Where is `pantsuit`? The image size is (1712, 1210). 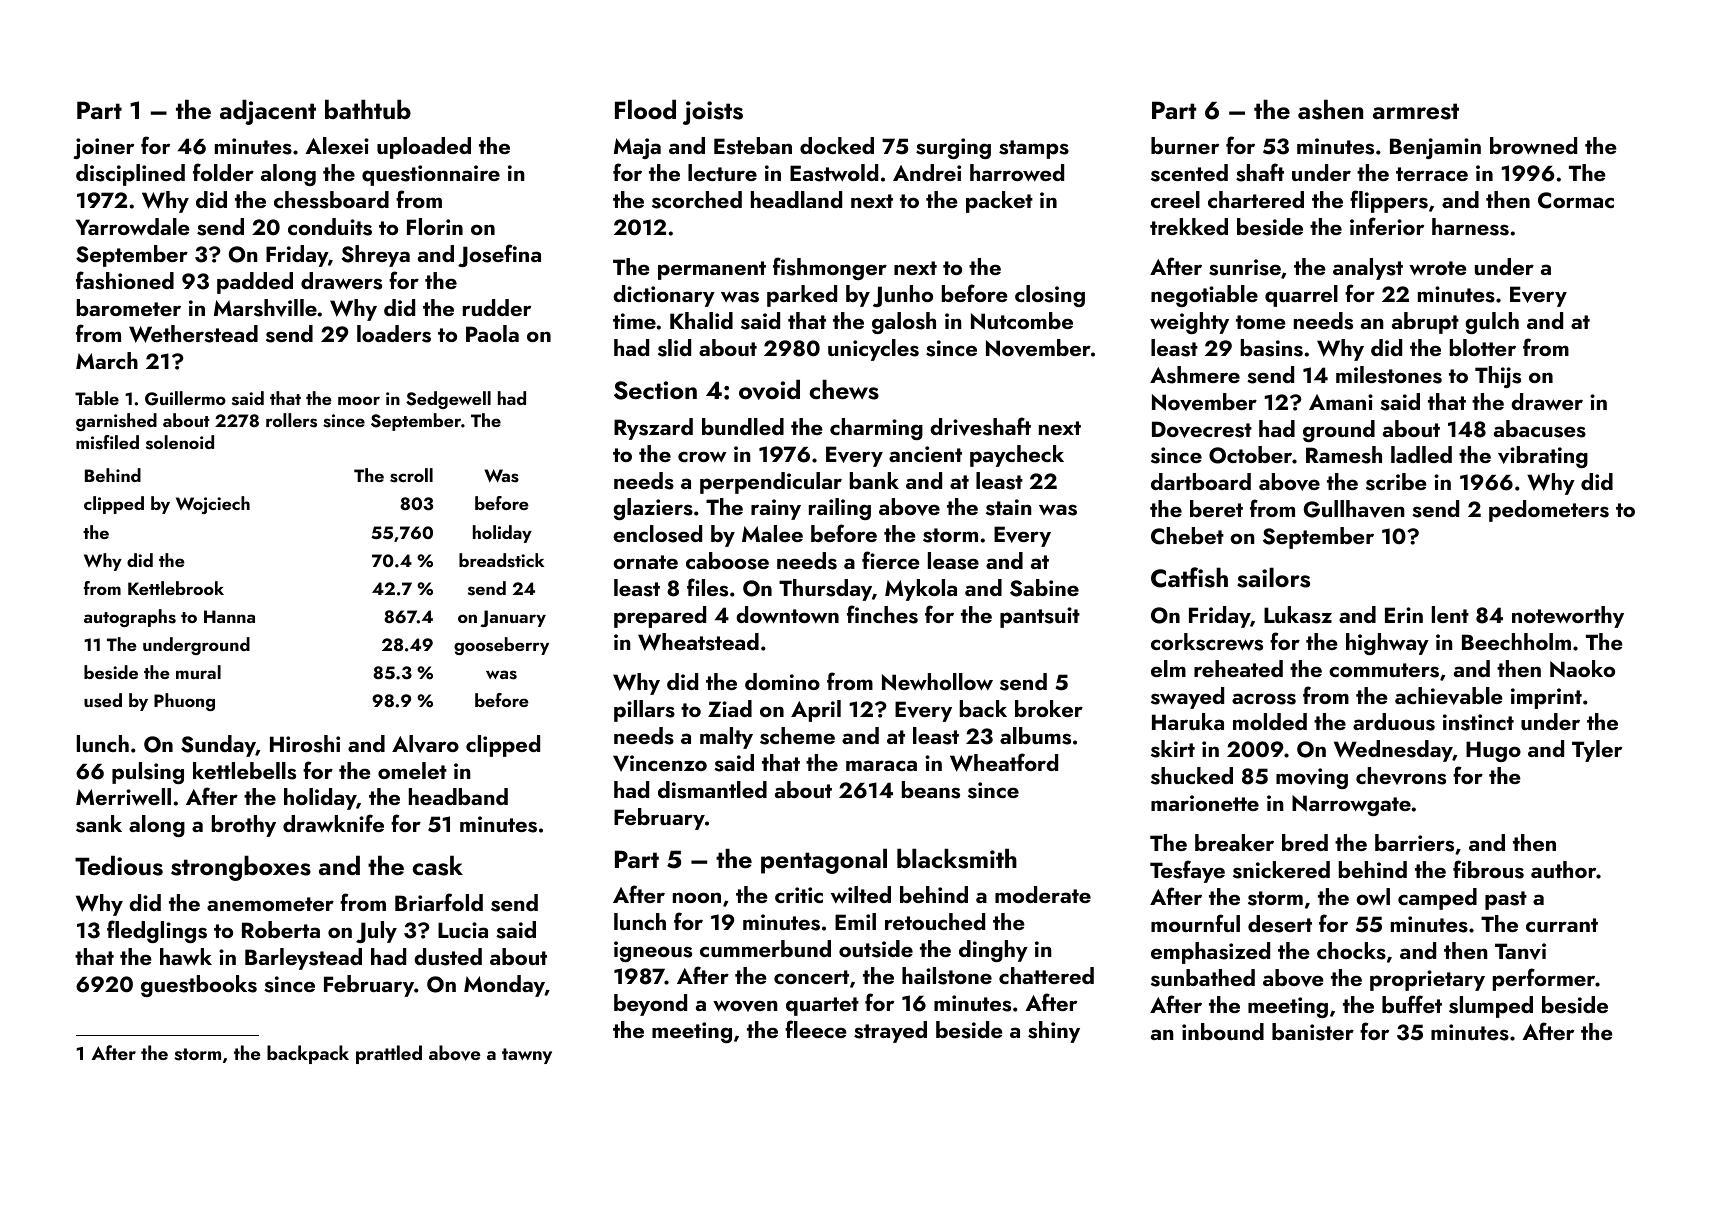 pantsuit is located at coordinates (1040, 617).
